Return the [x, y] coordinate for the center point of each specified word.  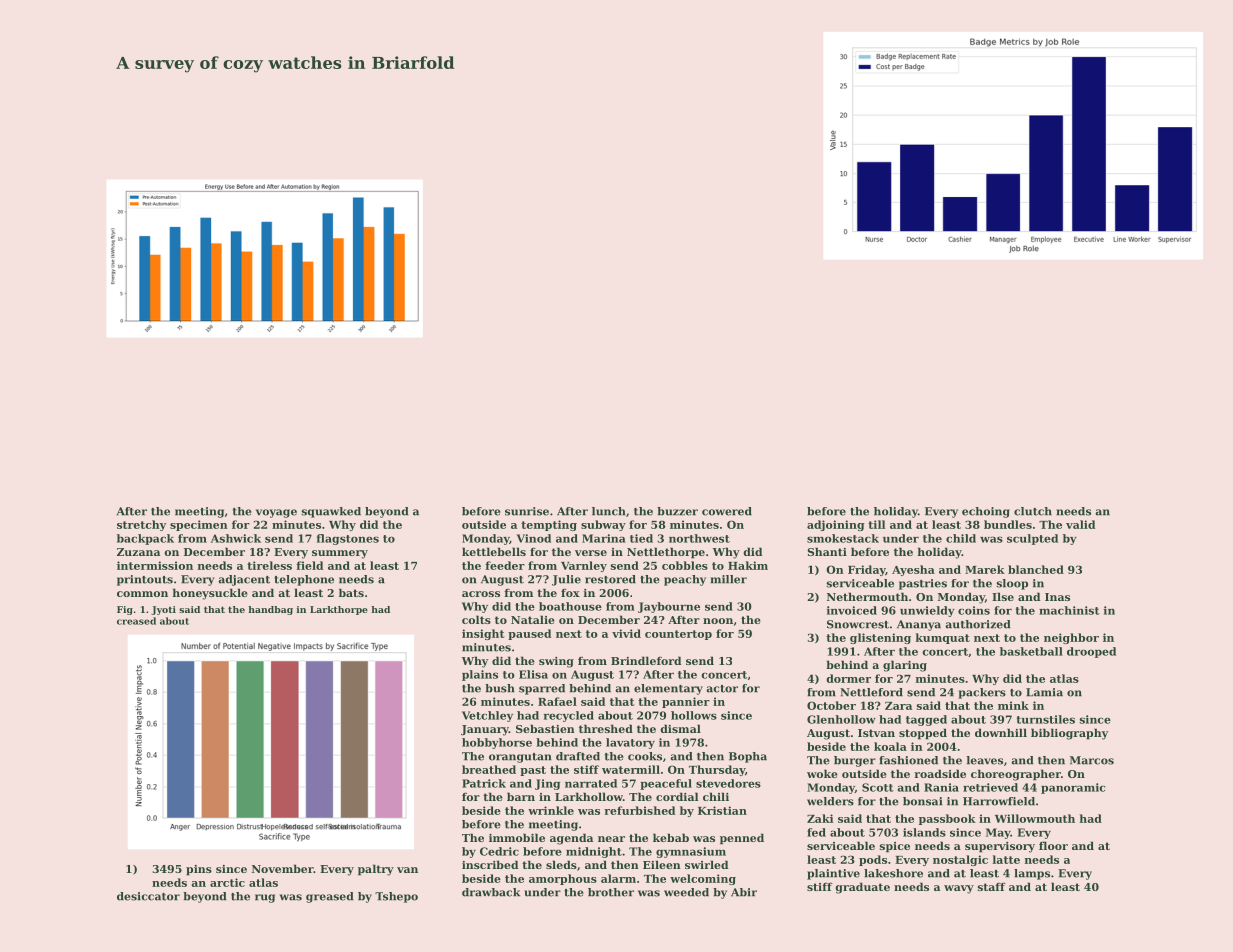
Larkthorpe [339, 610]
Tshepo [396, 897]
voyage [276, 513]
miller [728, 579]
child [961, 538]
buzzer [677, 511]
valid [1080, 524]
